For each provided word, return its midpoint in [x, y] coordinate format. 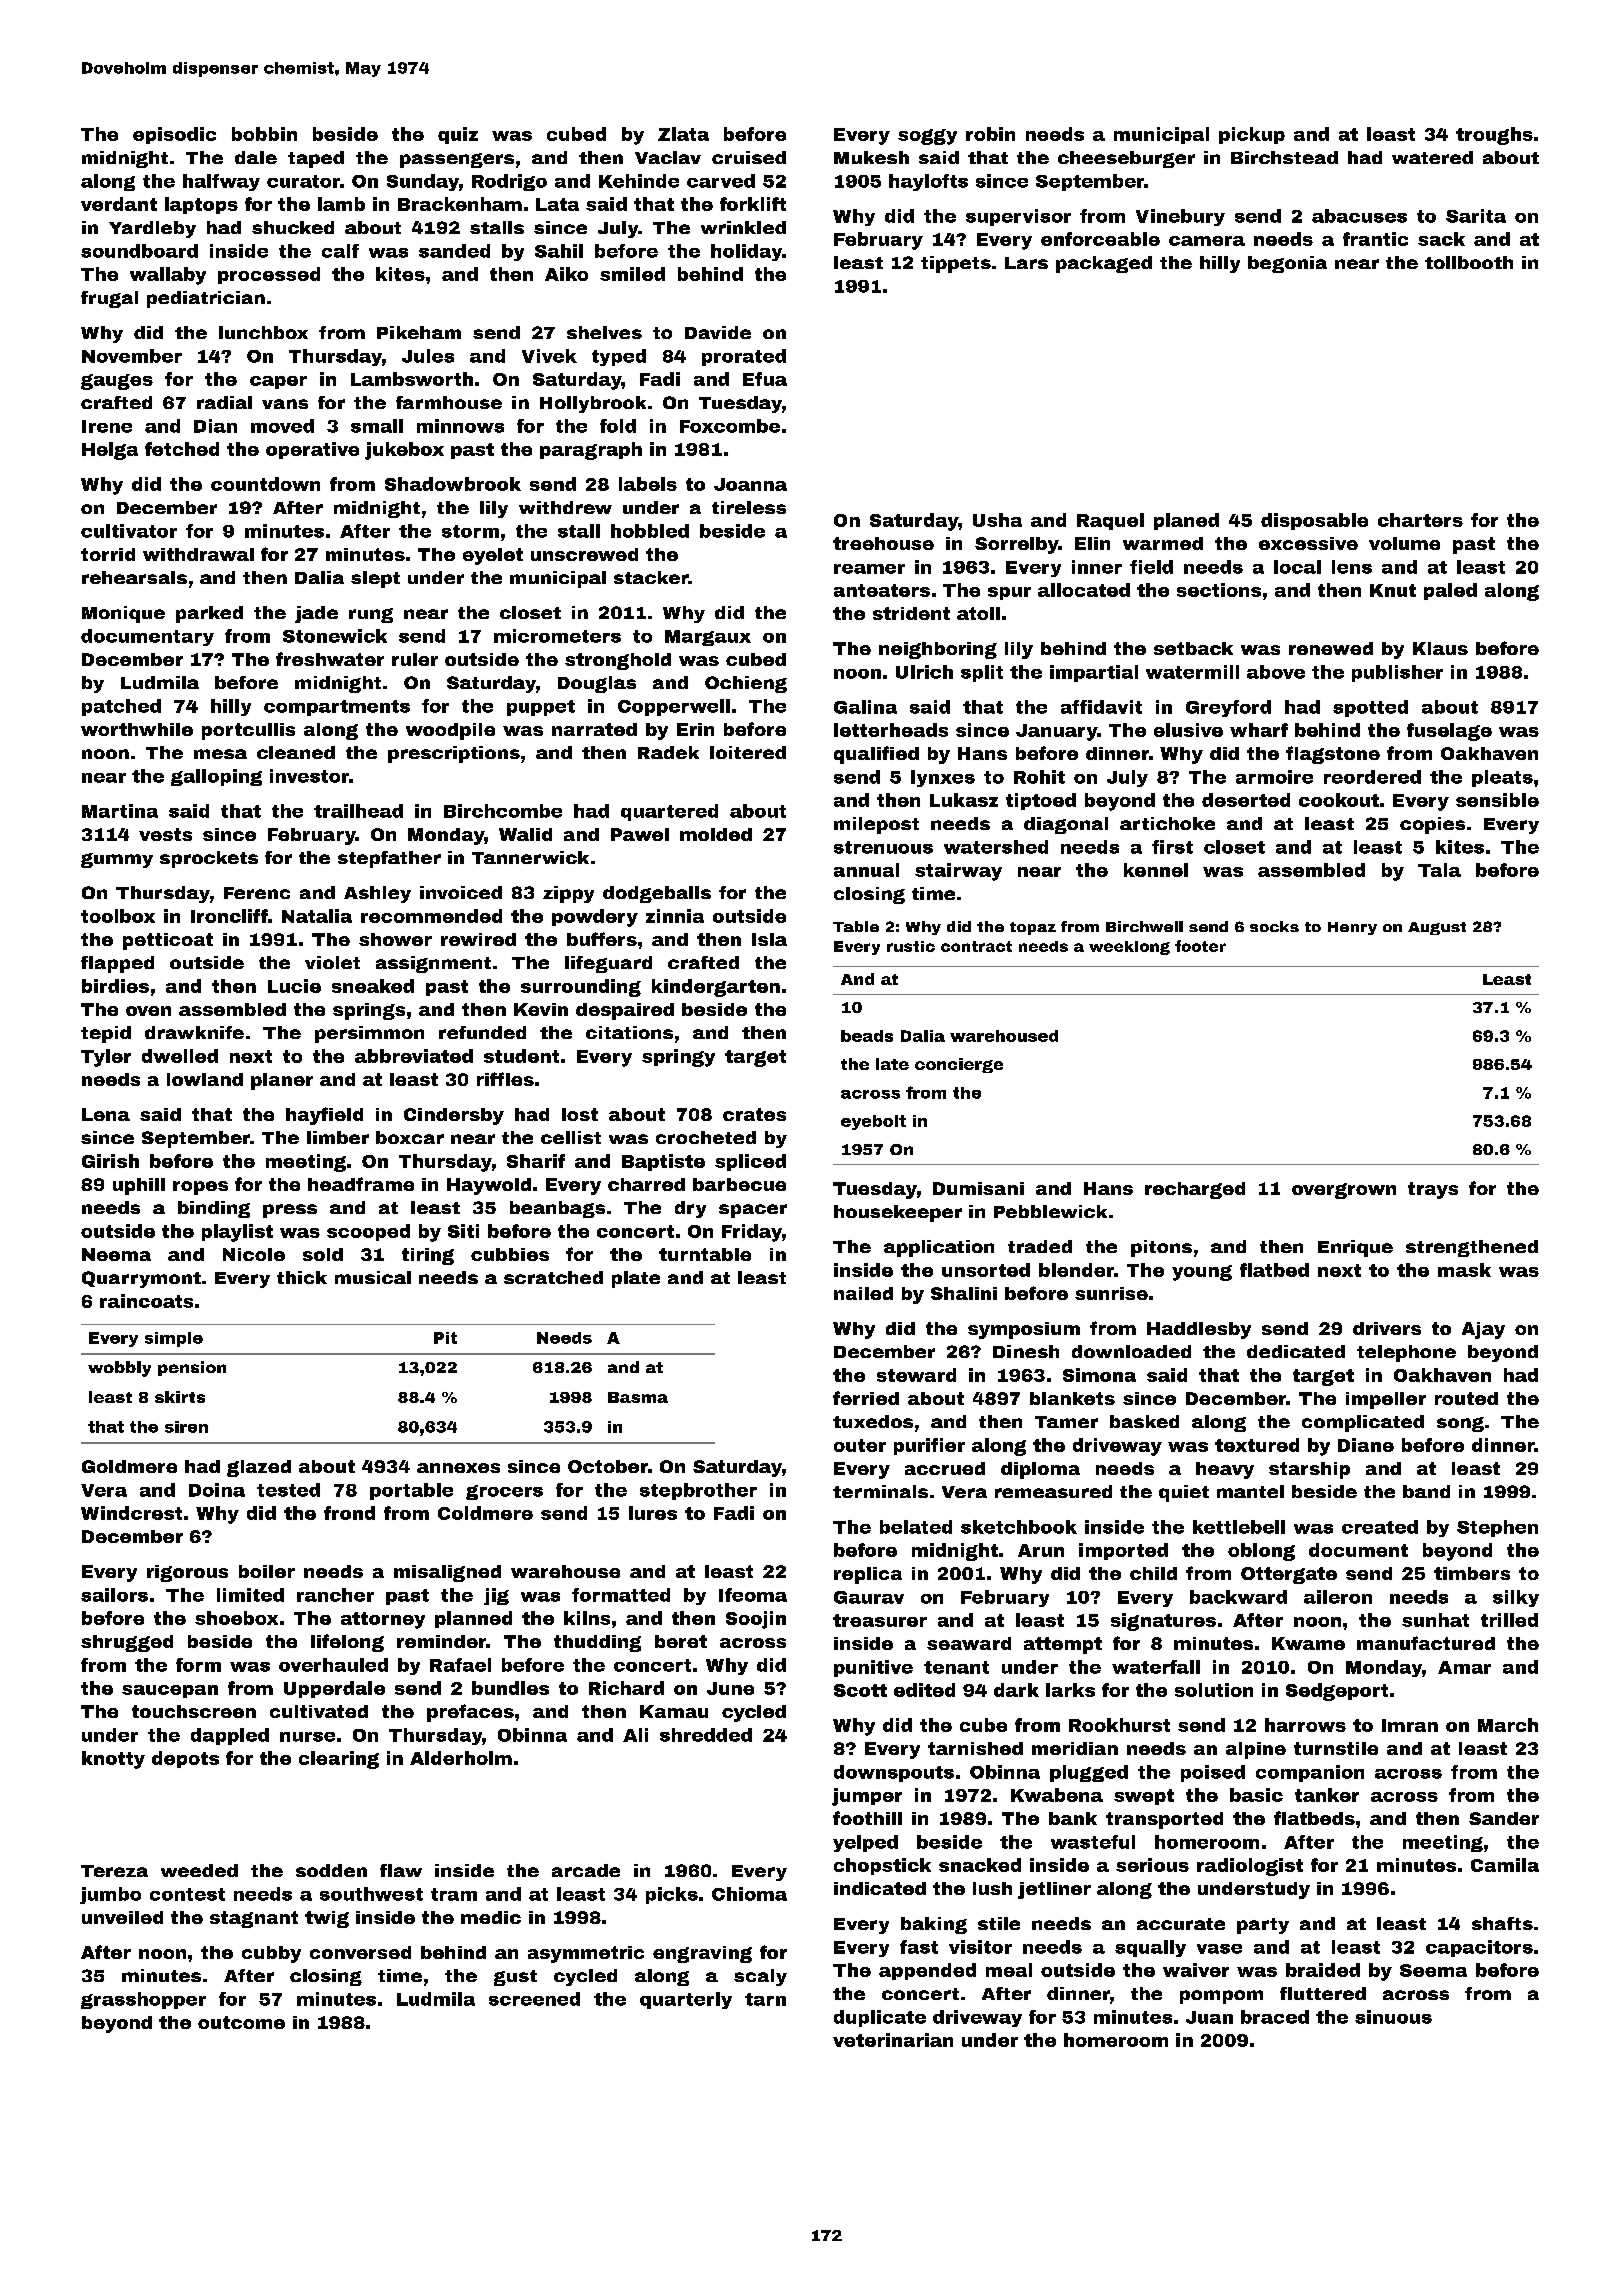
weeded [199, 1870]
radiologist [1250, 1867]
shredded [706, 1735]
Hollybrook [593, 404]
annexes [458, 1468]
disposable [1314, 521]
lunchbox [263, 332]
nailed [863, 1293]
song [1460, 1424]
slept [375, 579]
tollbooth [1469, 262]
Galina [865, 707]
